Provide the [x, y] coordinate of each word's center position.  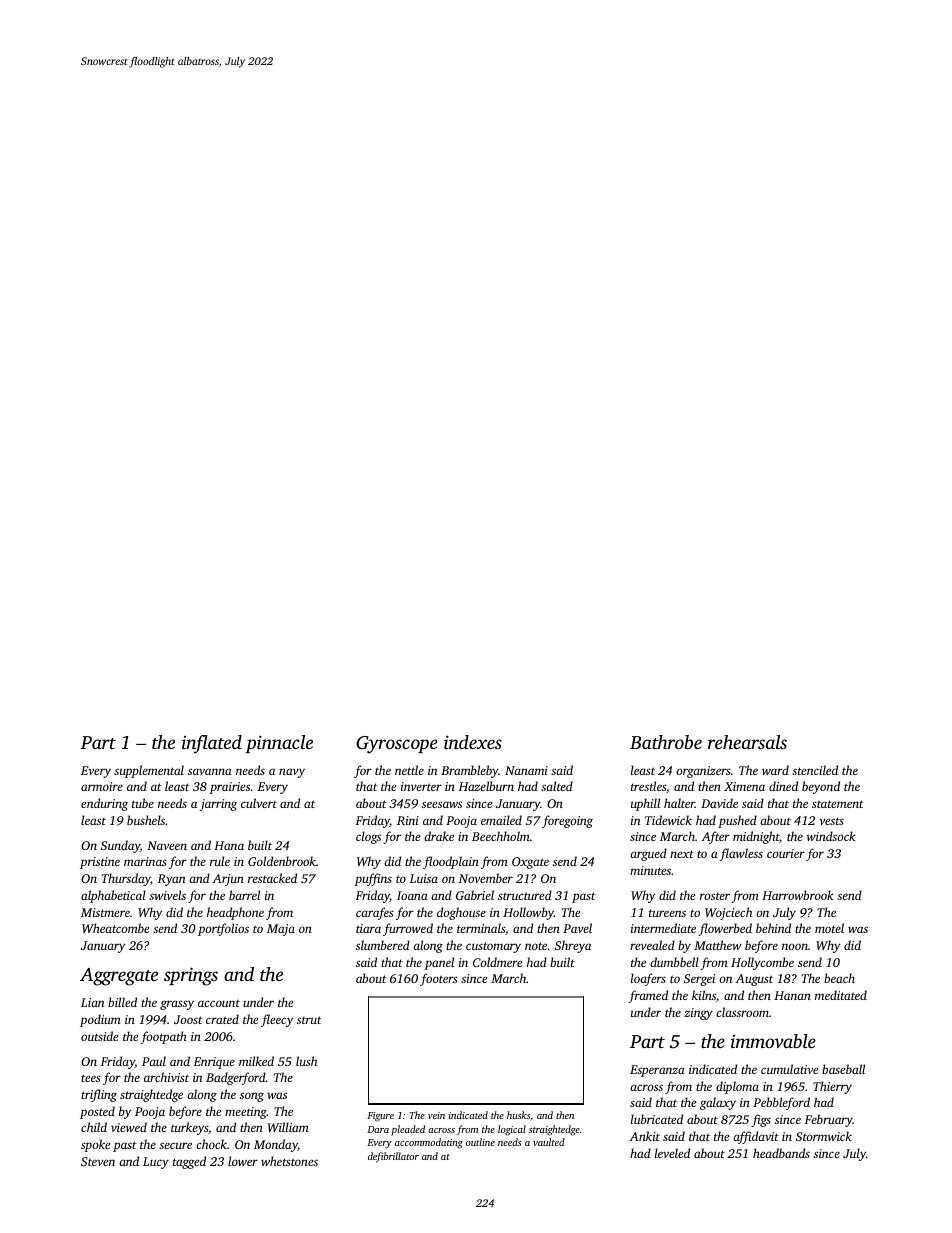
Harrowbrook [798, 895]
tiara [368, 928]
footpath [163, 1037]
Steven [98, 1161]
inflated [212, 744]
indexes [473, 742]
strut [309, 1020]
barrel [244, 895]
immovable [773, 1041]
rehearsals [747, 742]
